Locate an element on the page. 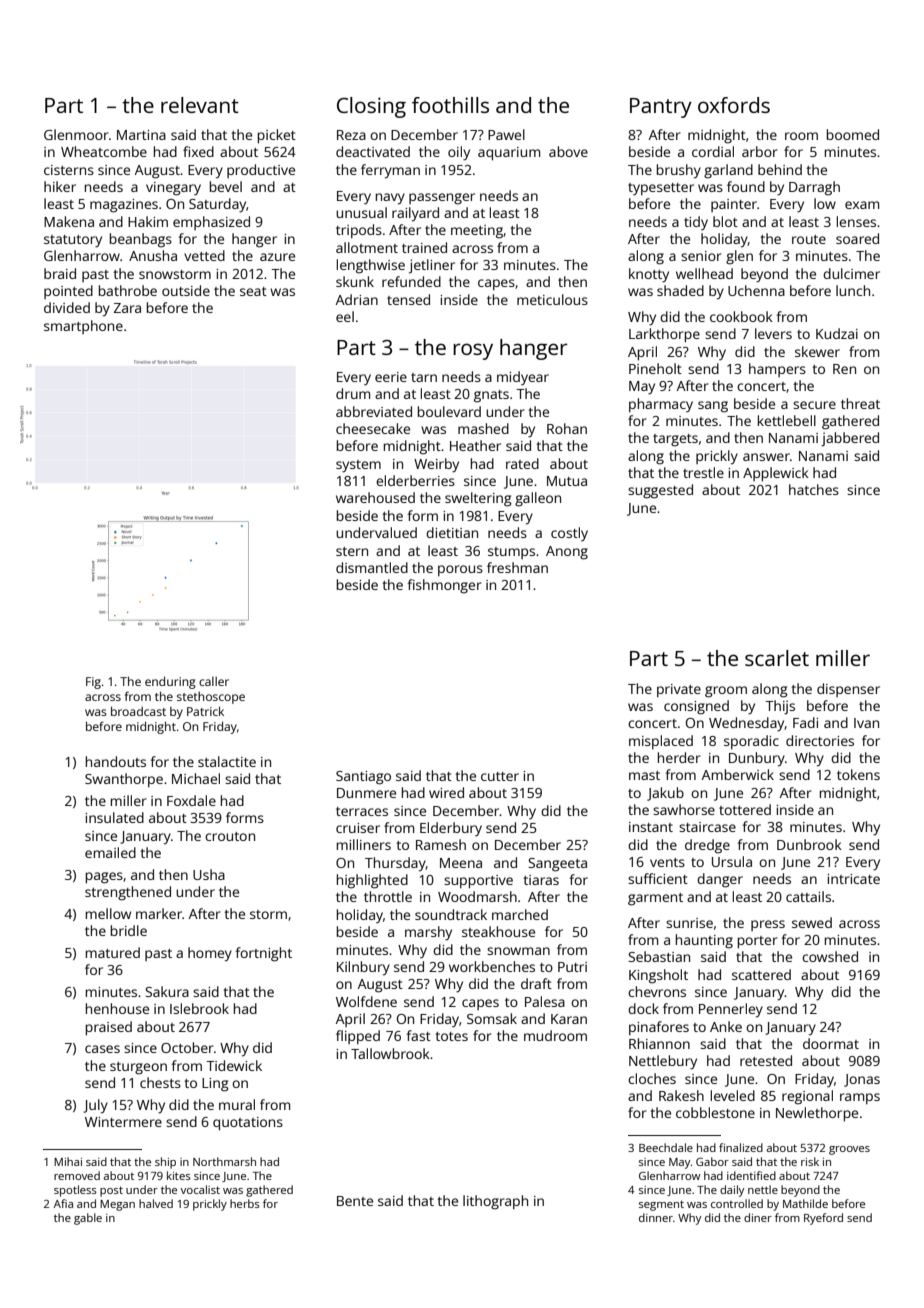 The height and width of the document is (1308, 924). relevant is located at coordinates (200, 105).
